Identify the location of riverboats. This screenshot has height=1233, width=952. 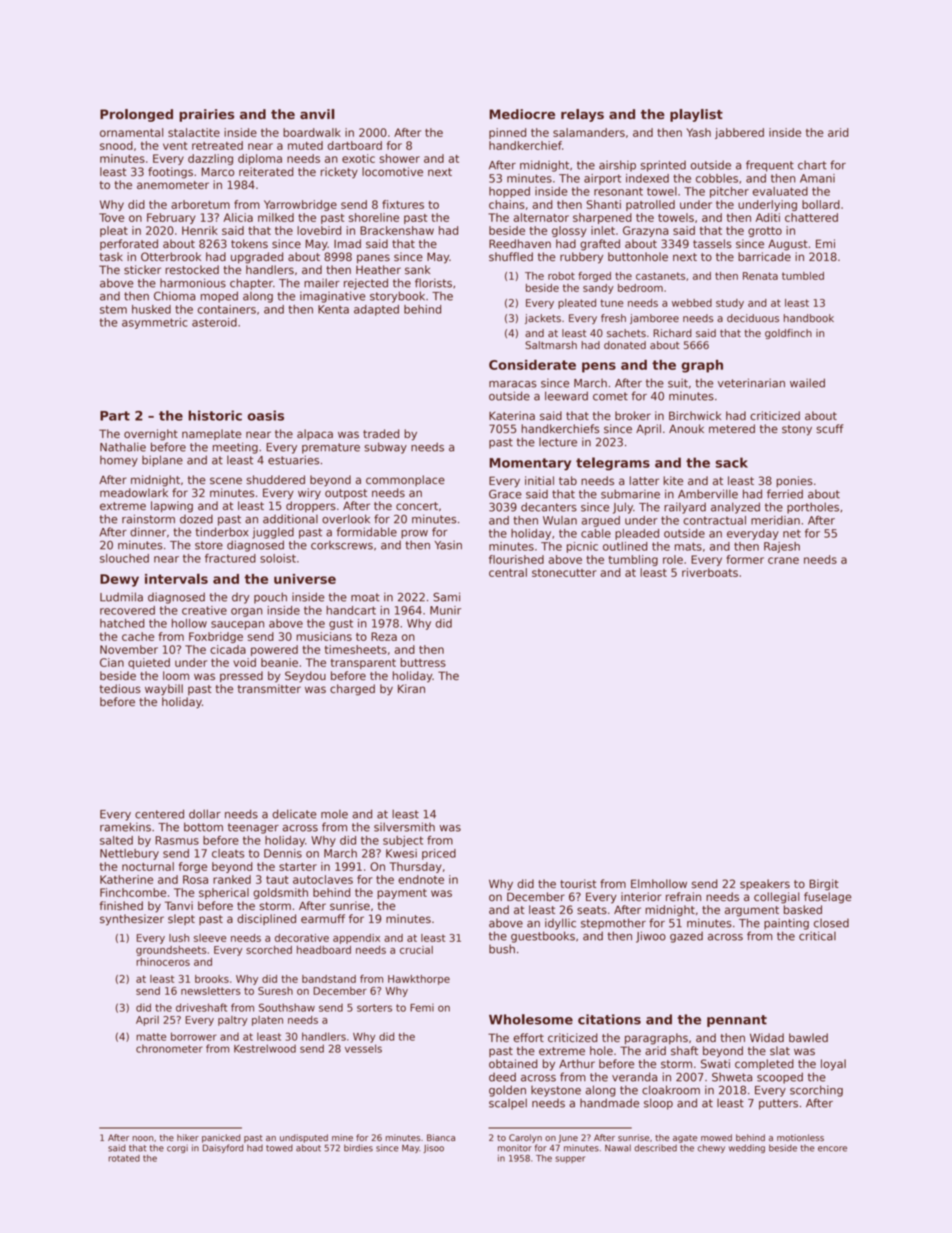
(710, 572).
